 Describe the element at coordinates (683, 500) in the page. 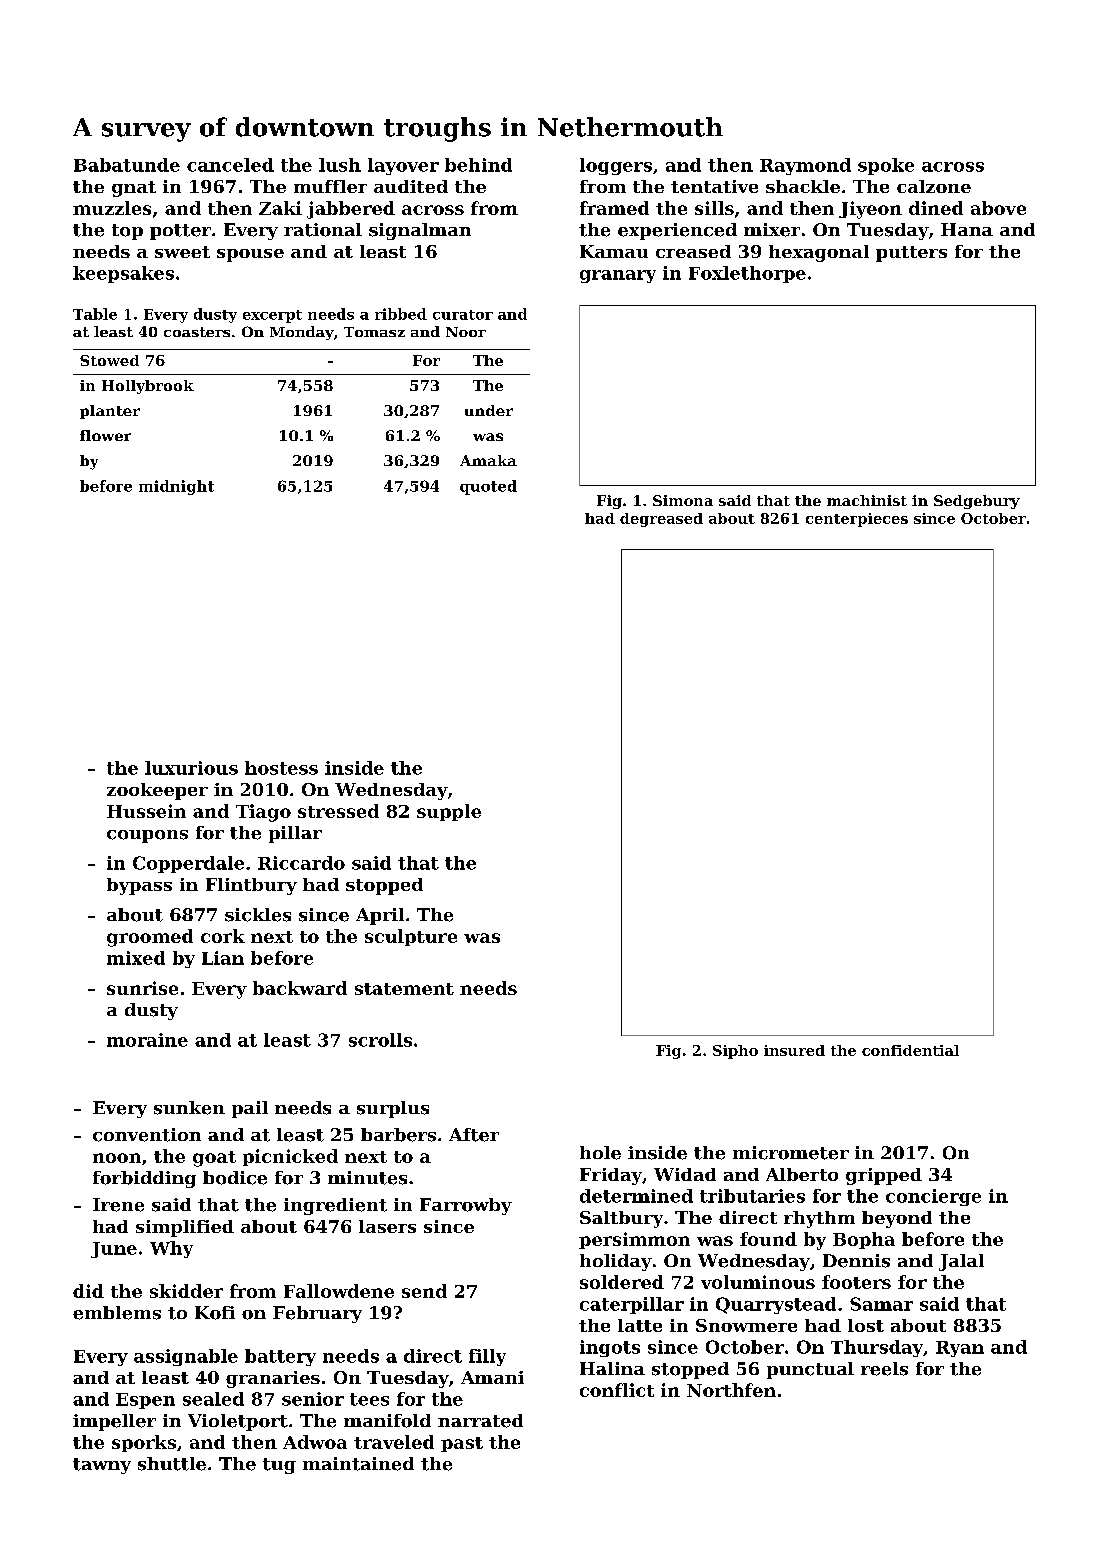

I see `Simona` at that location.
